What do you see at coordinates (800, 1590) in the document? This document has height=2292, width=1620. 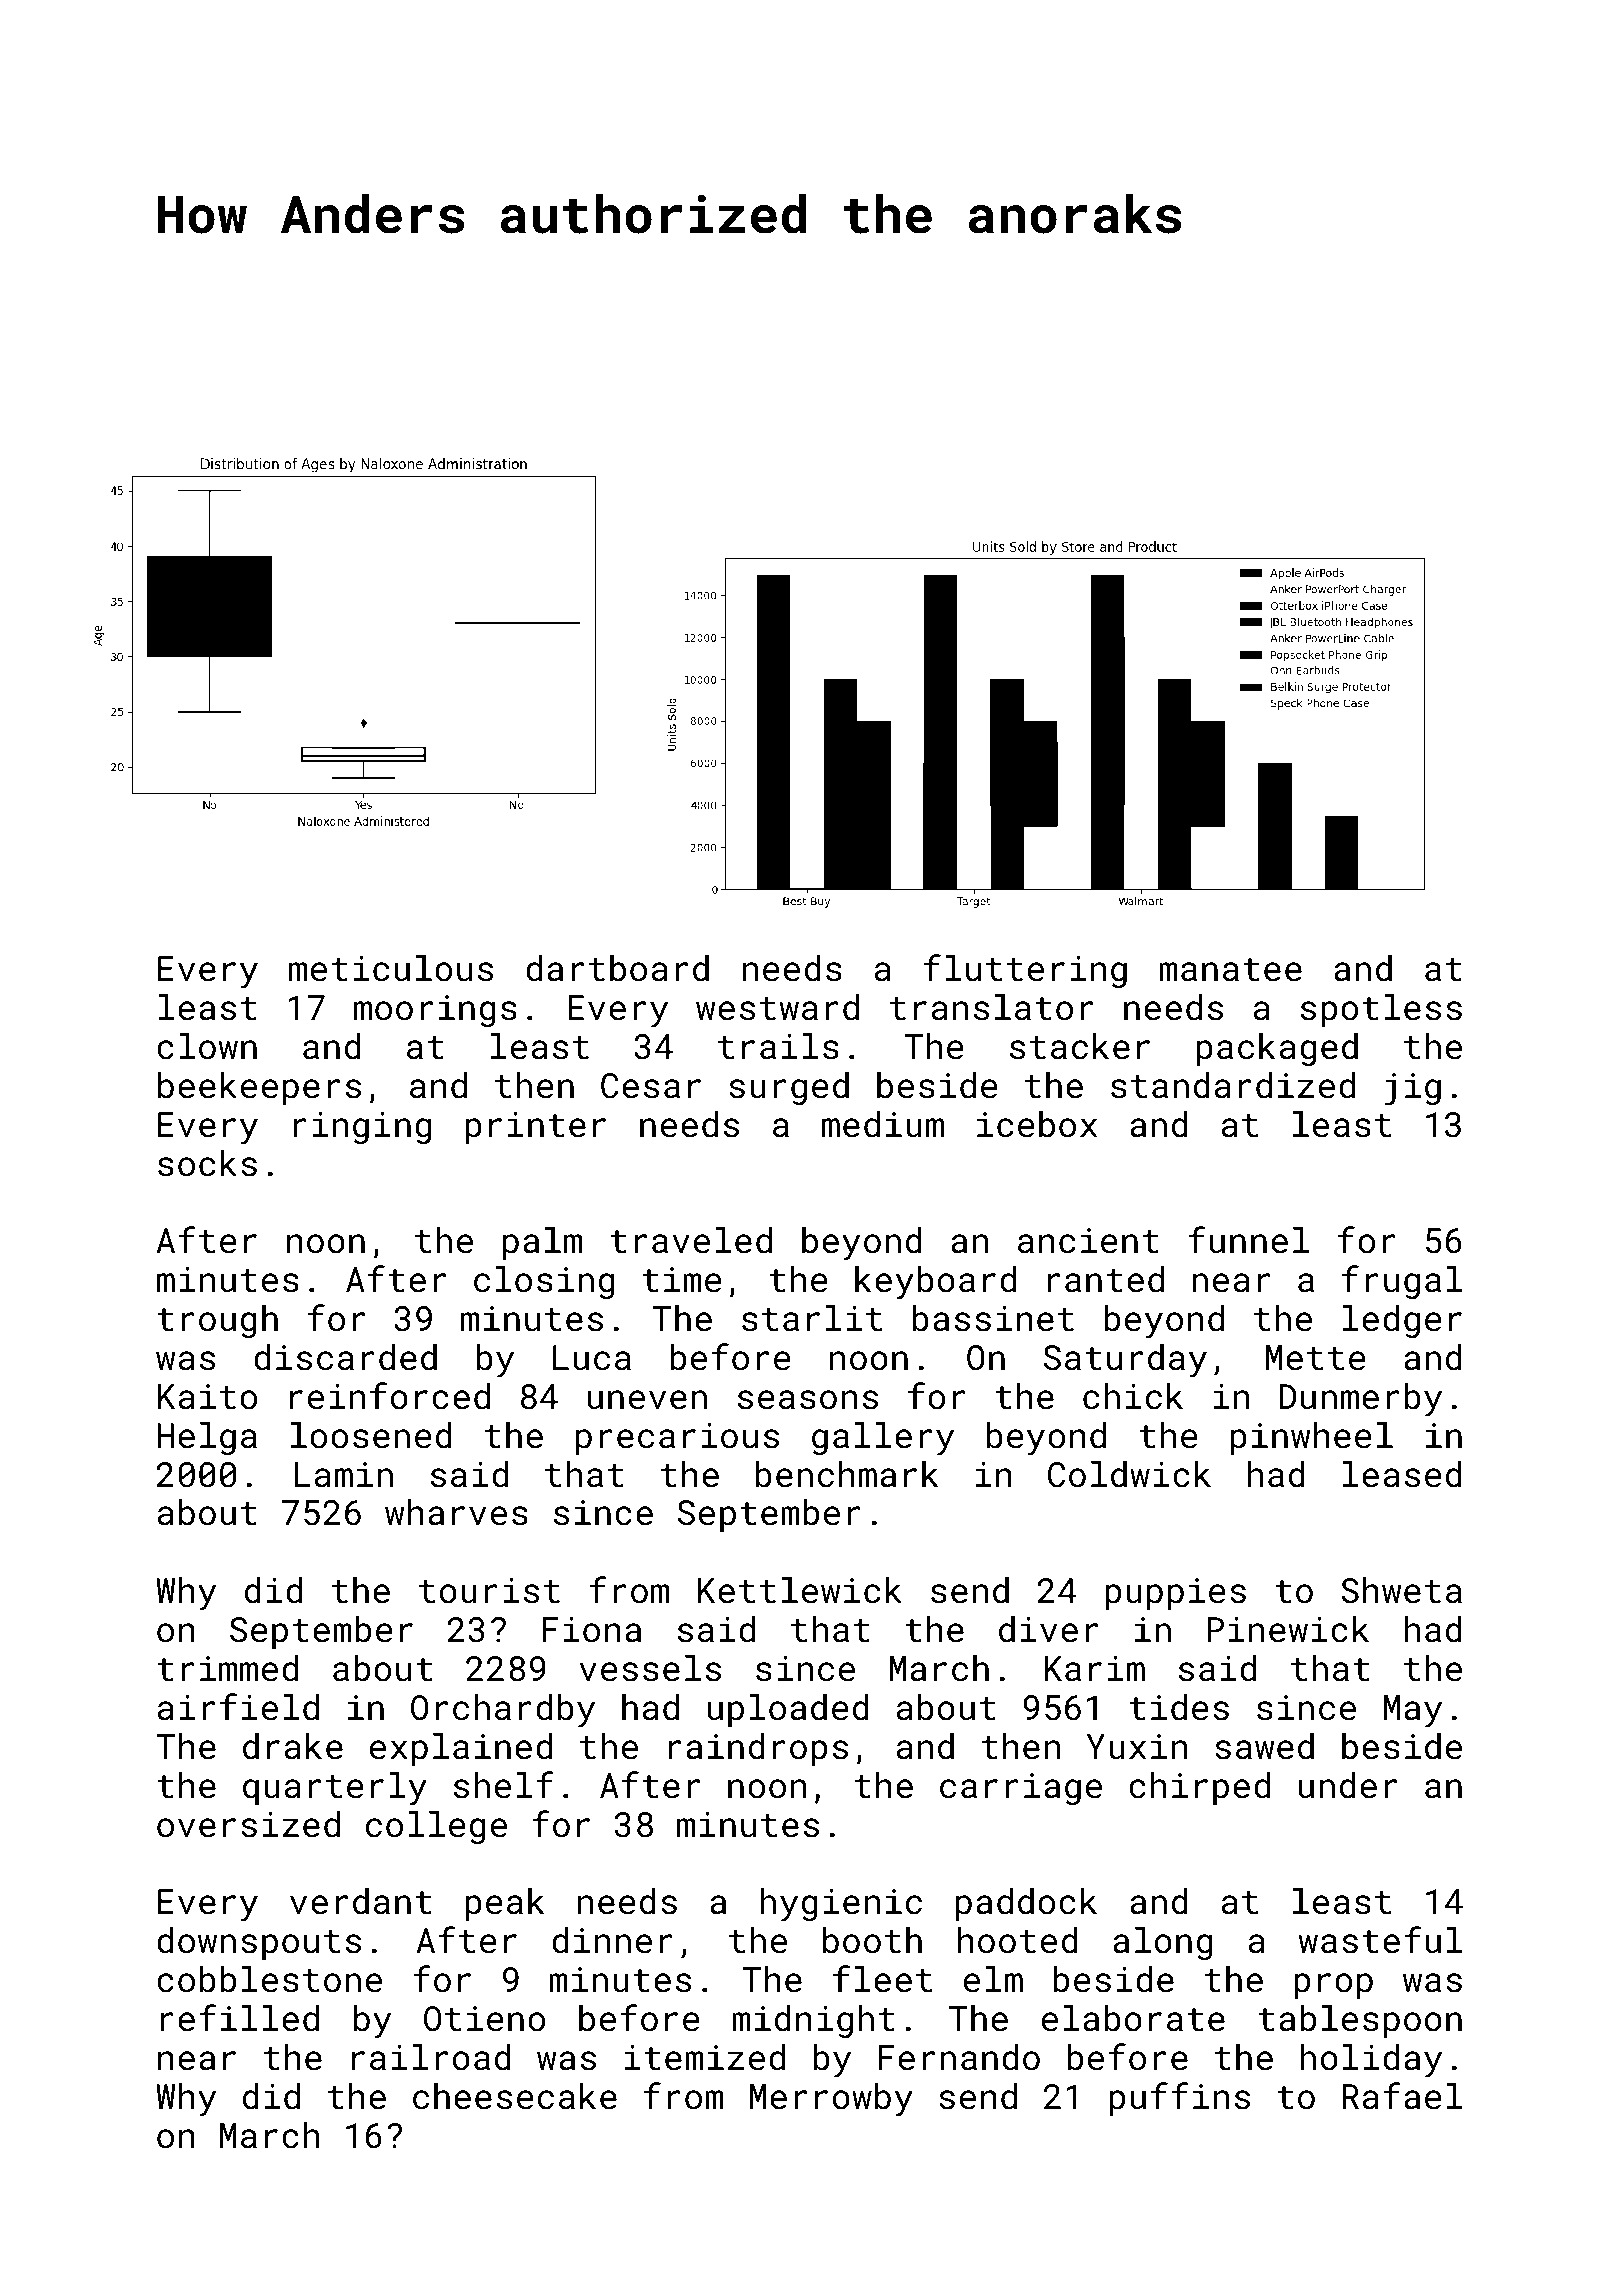 I see `Kettlewick` at bounding box center [800, 1590].
